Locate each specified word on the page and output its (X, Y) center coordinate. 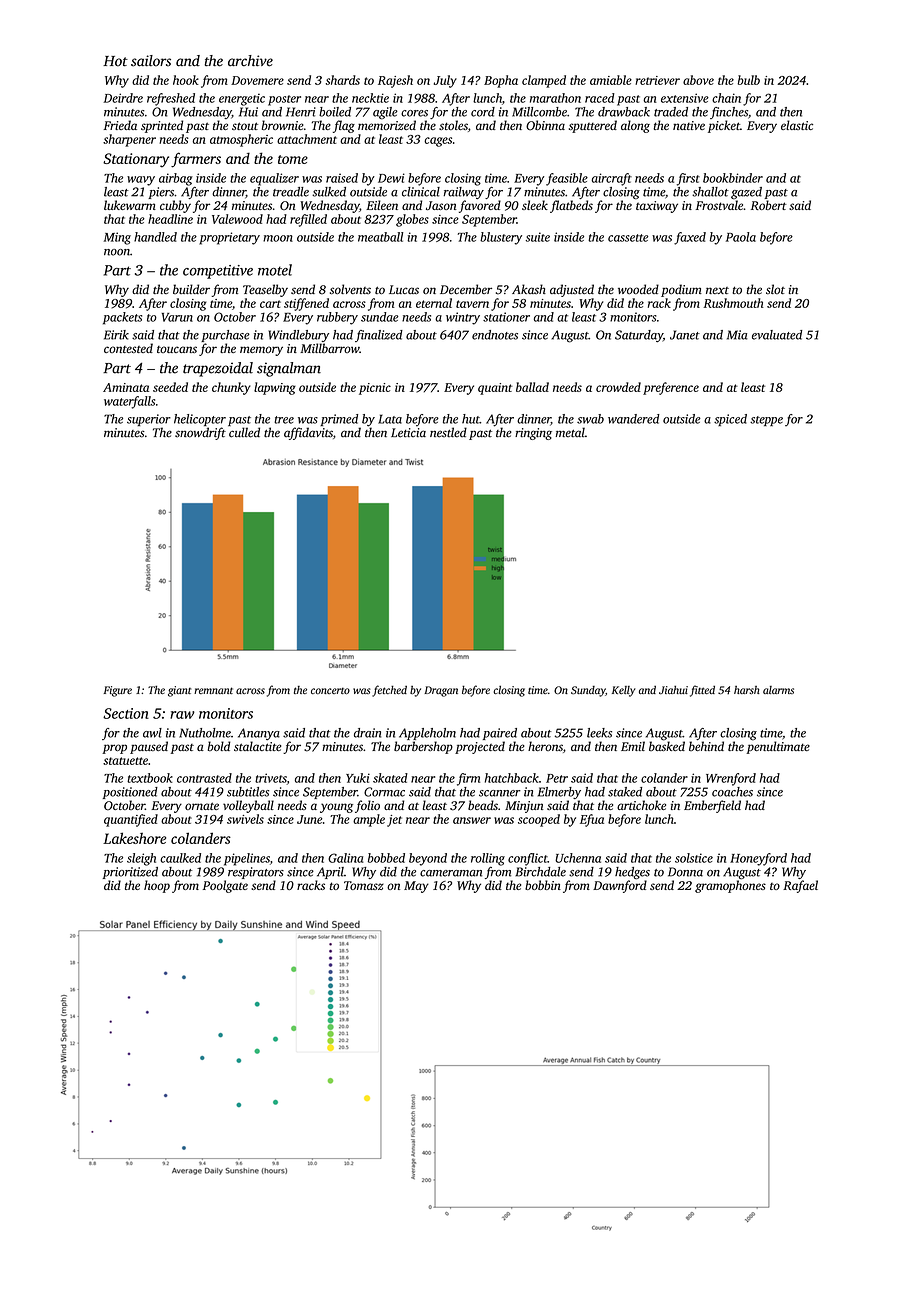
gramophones (730, 886)
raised (342, 178)
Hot (115, 61)
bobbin (543, 885)
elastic (797, 125)
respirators (256, 873)
